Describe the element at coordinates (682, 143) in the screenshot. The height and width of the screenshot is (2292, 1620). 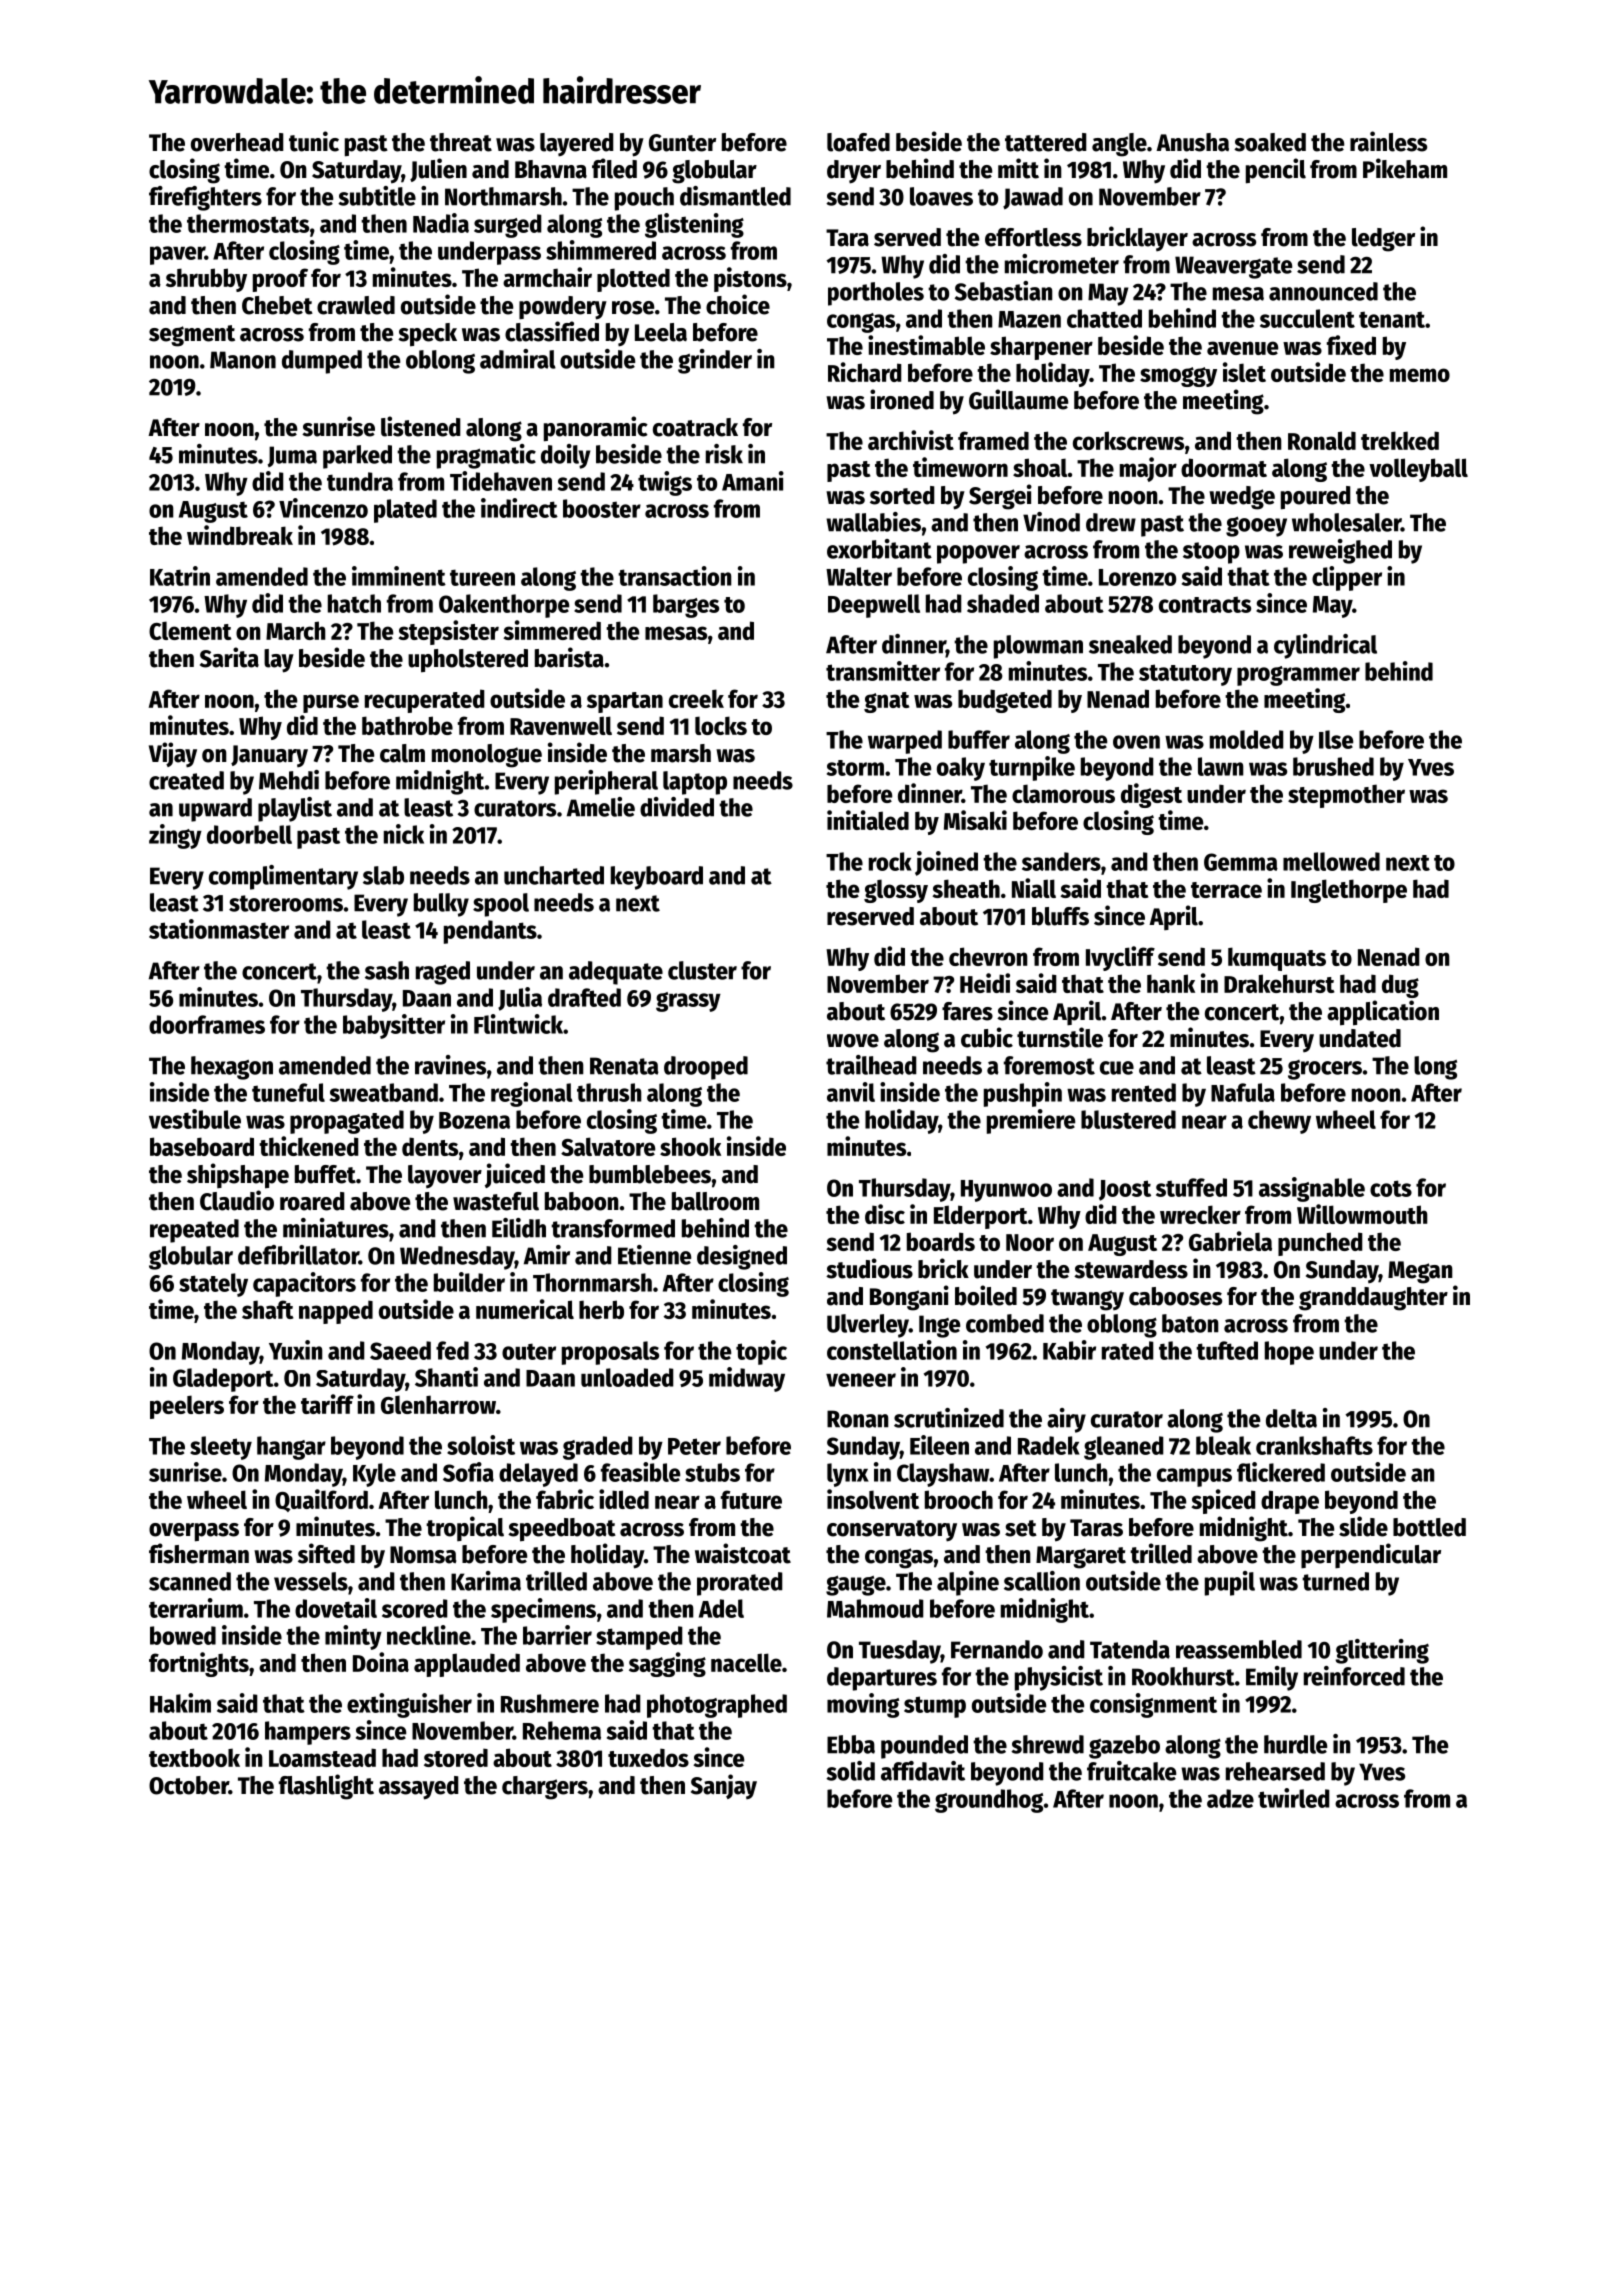
I see `Gunter` at that location.
